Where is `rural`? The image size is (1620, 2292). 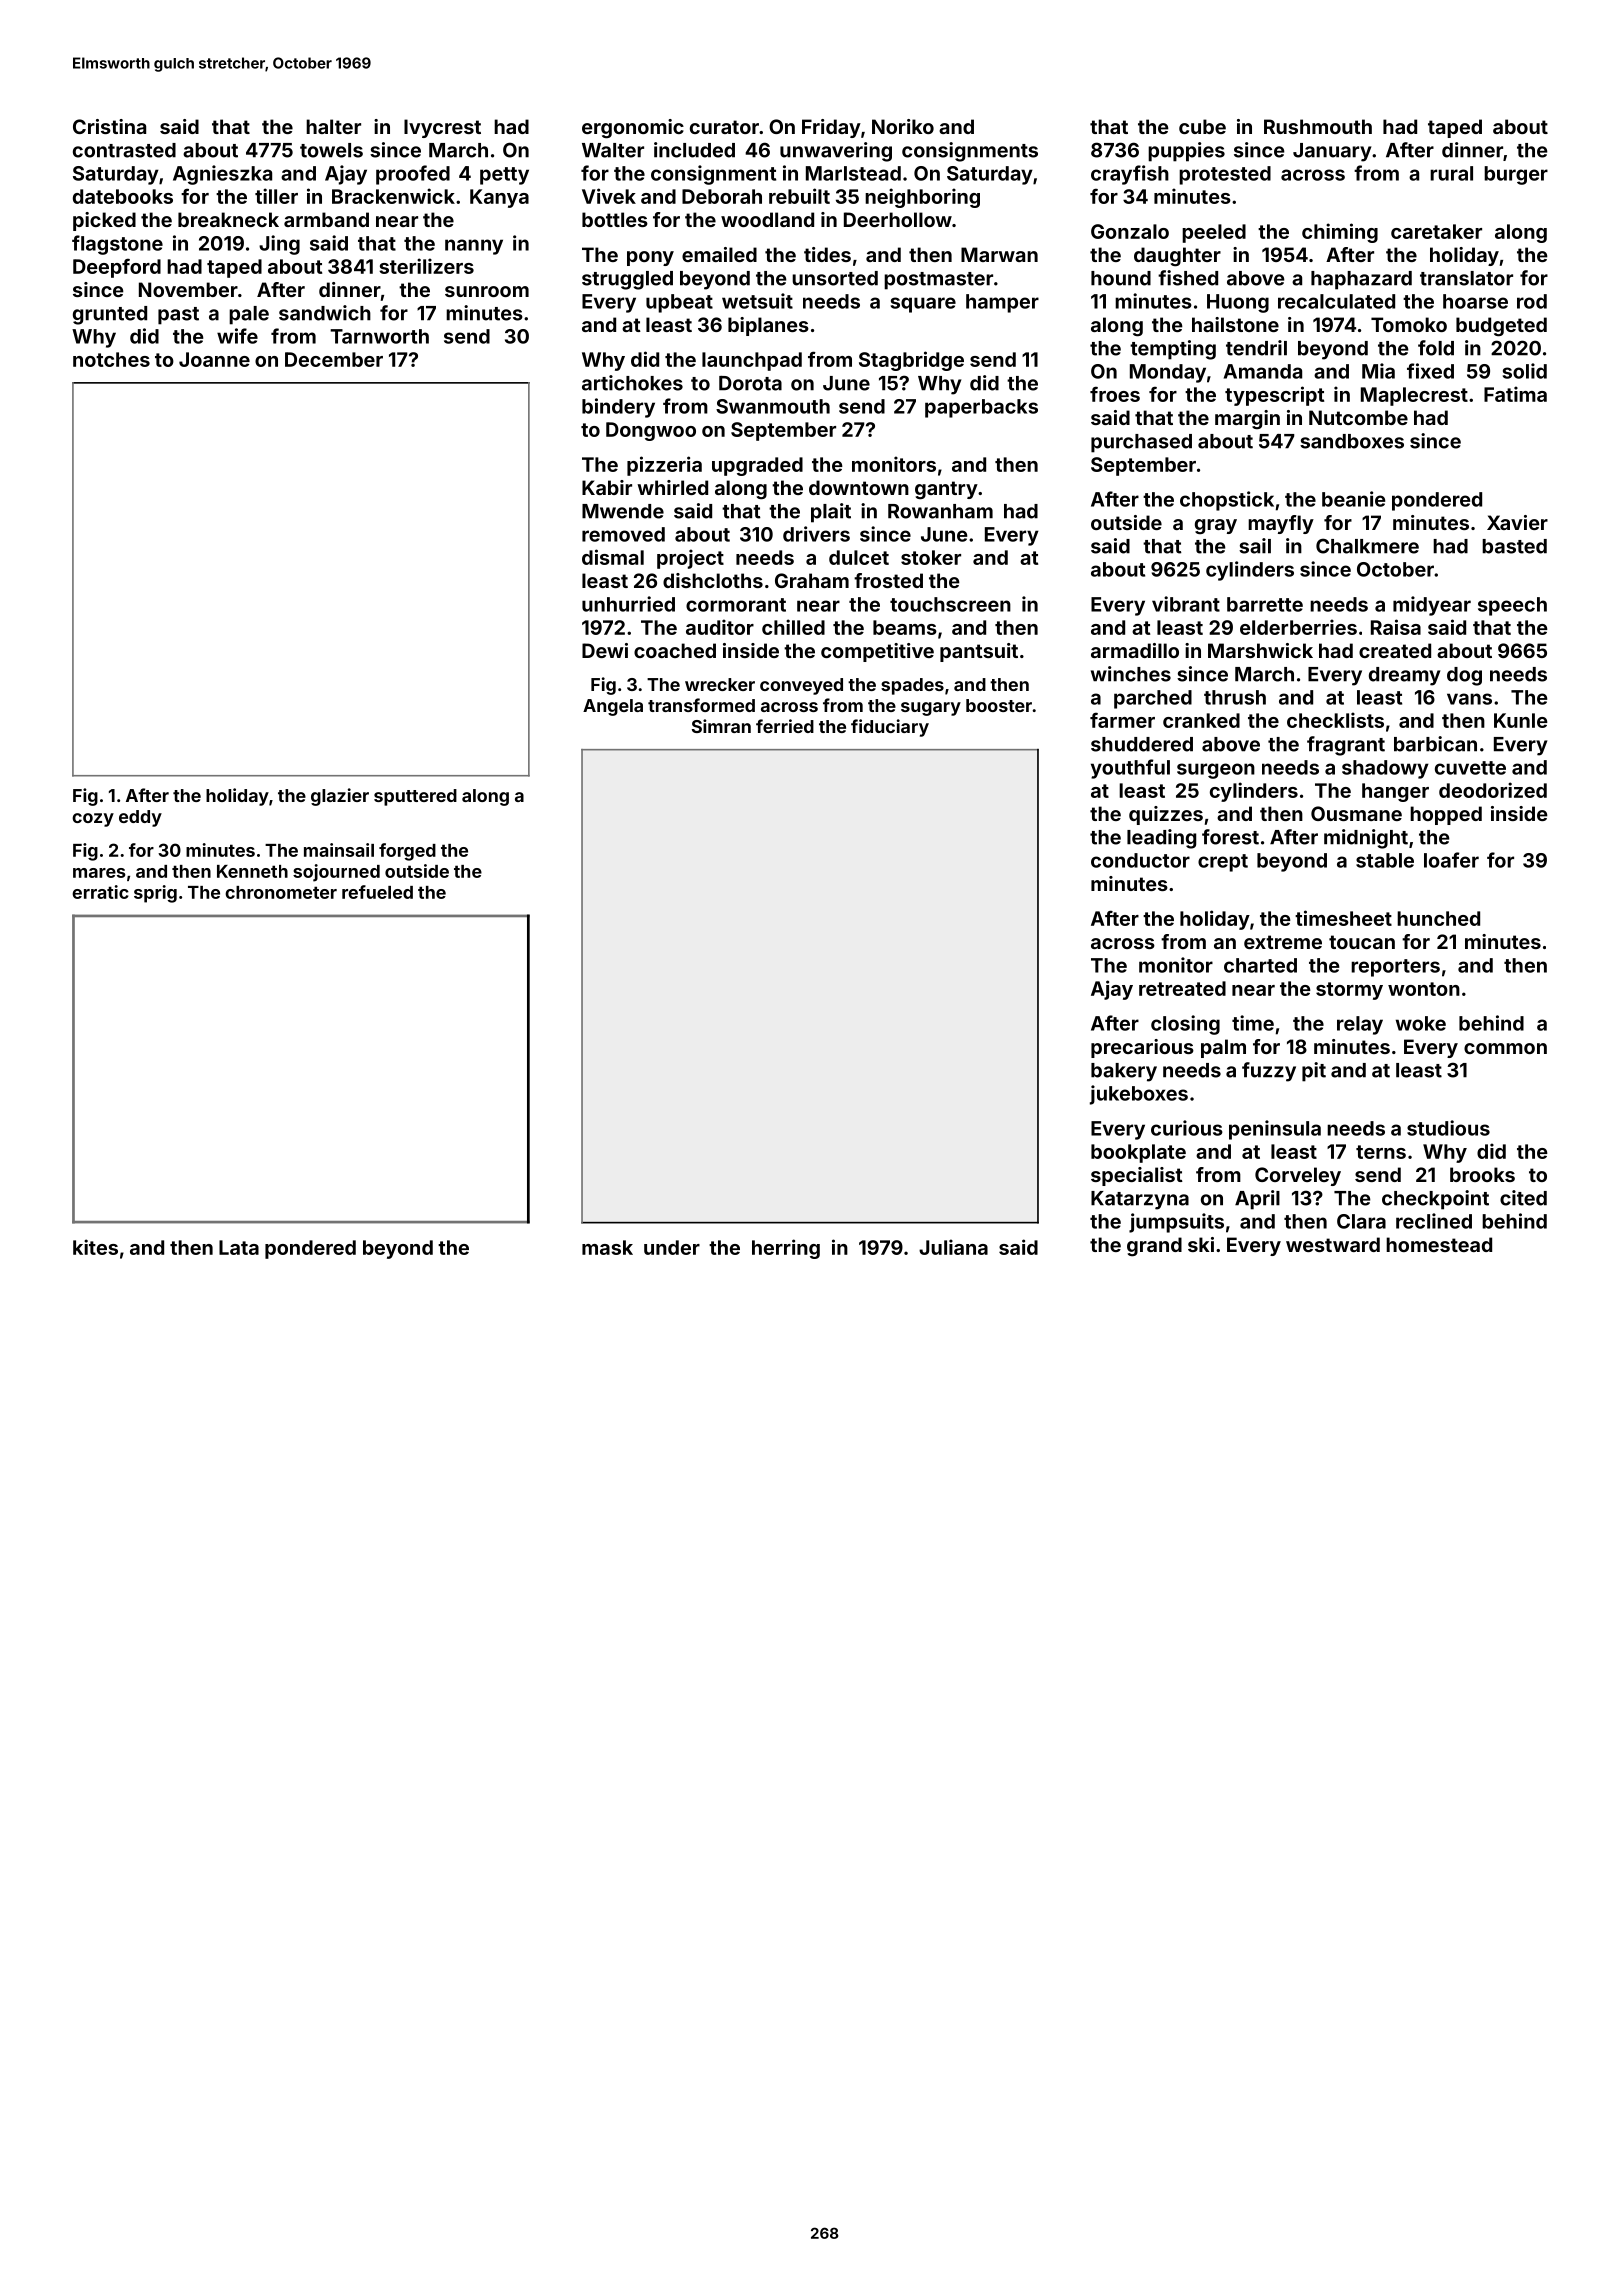
rural is located at coordinates (1451, 173).
